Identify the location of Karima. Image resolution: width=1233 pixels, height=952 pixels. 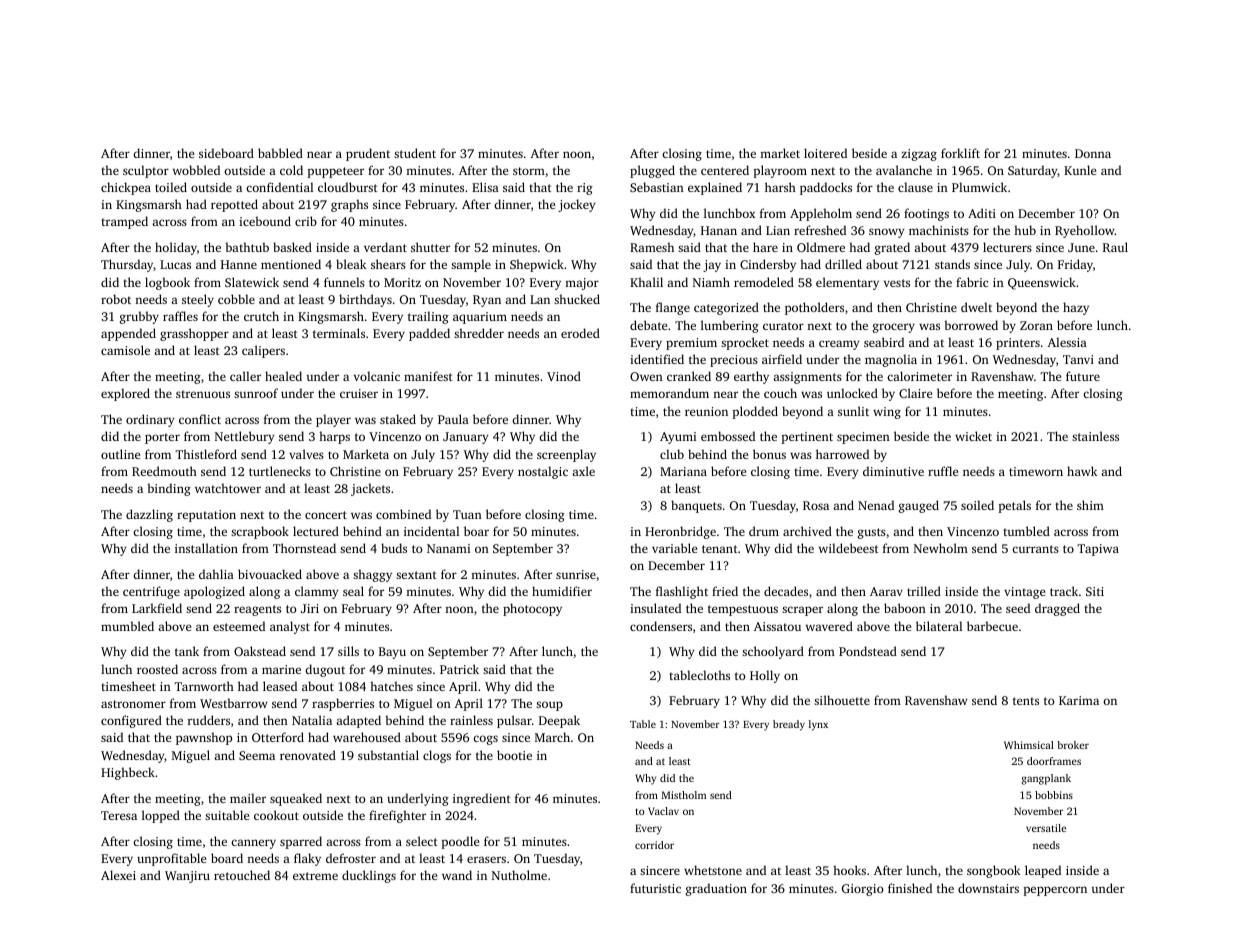
(1079, 700).
